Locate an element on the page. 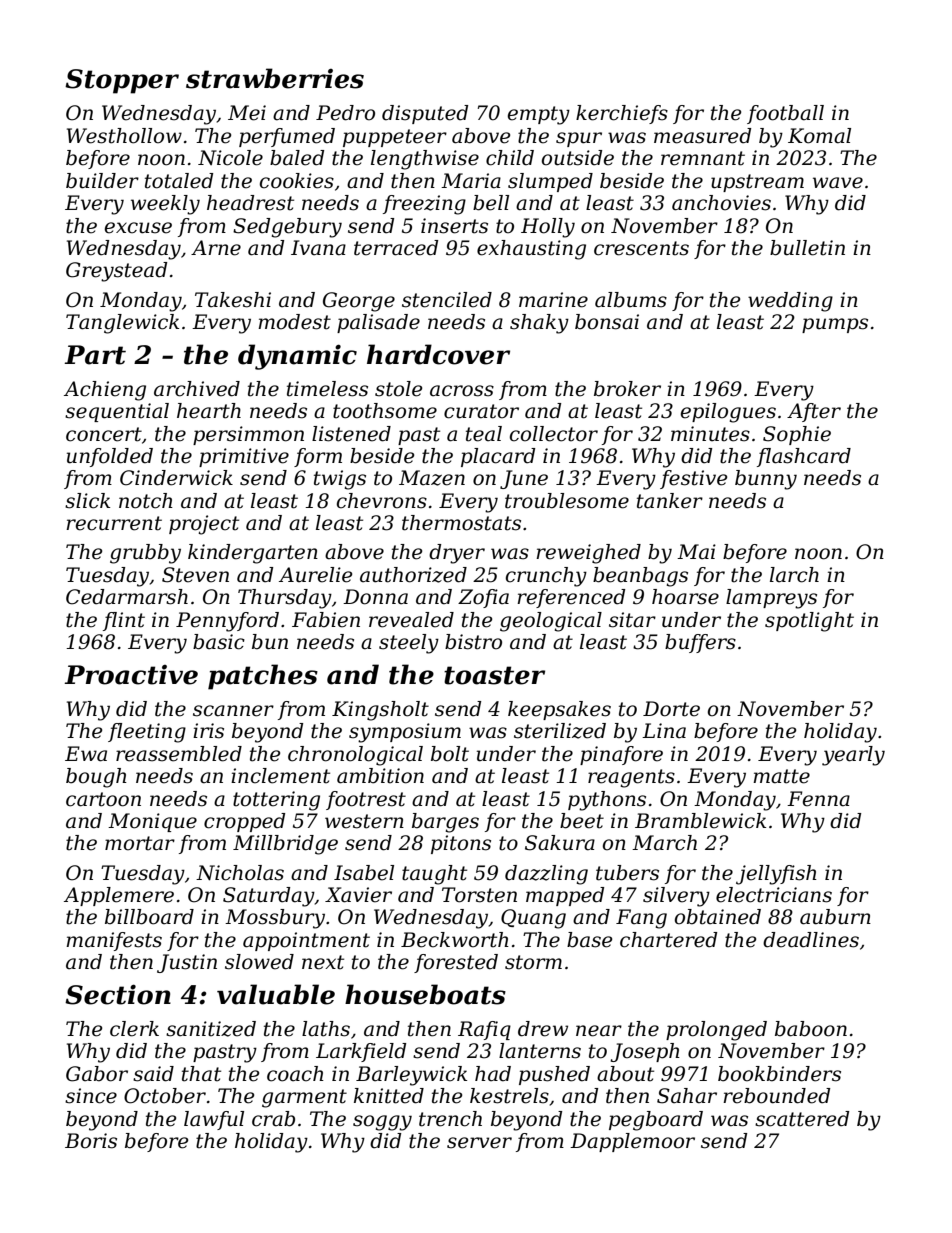 The width and height of the document is (952, 1233). server is located at coordinates (479, 1143).
